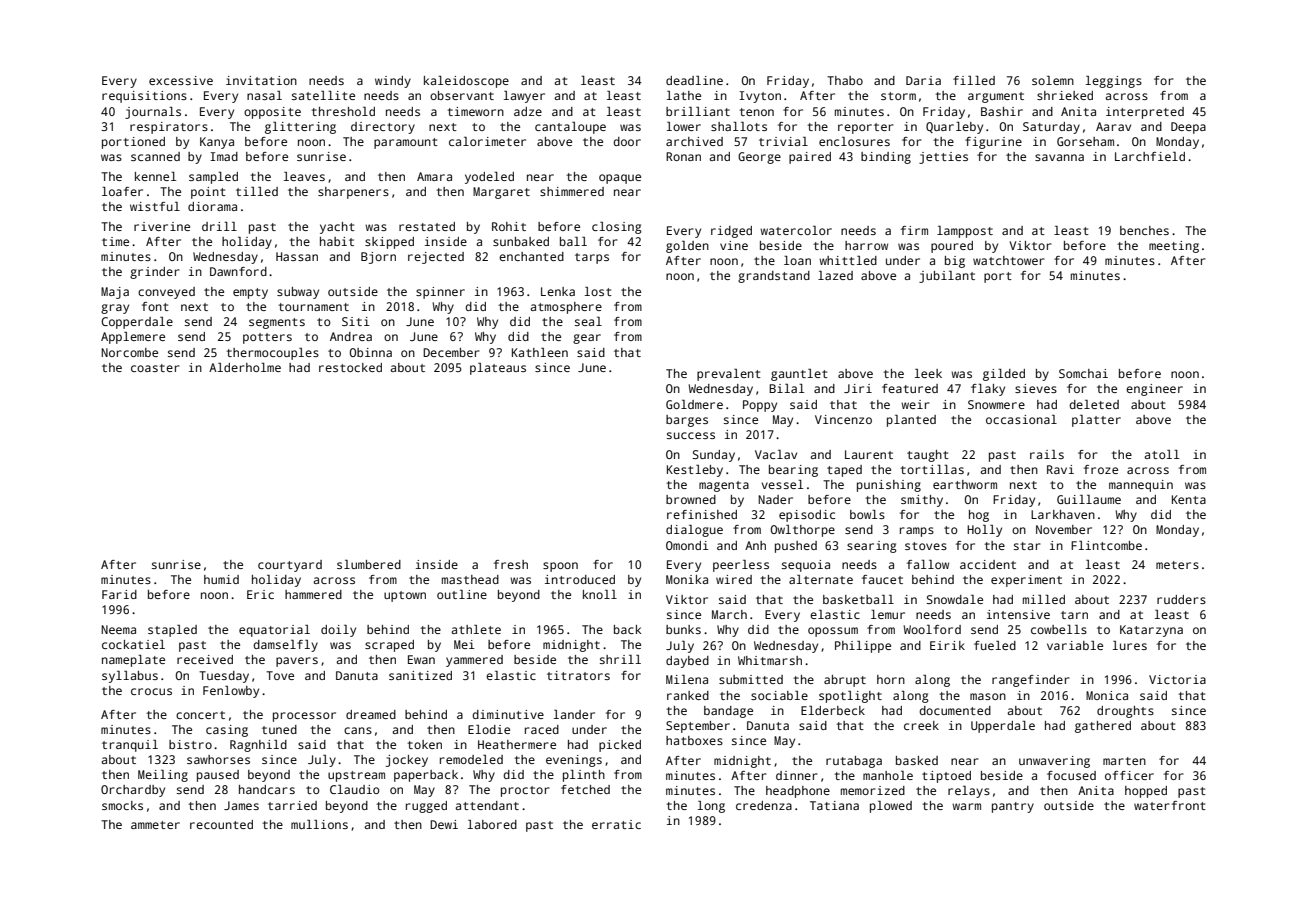 The image size is (1308, 924). Describe the element at coordinates (436, 258) in the screenshot. I see `rejected` at that location.
